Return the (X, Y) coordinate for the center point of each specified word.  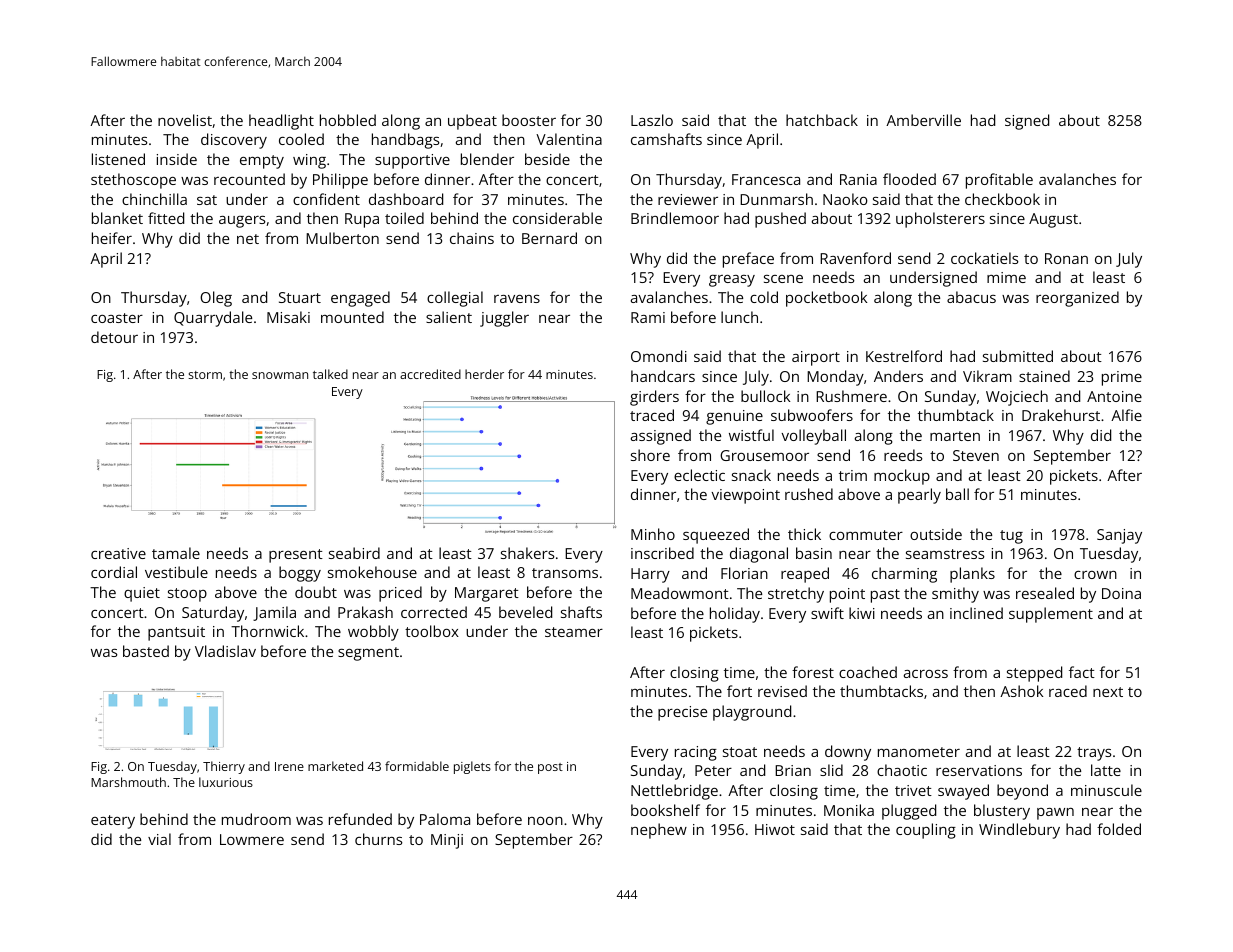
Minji (447, 841)
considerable (557, 218)
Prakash (365, 612)
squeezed (716, 536)
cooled (301, 139)
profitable (999, 181)
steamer (574, 632)
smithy (955, 595)
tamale (176, 553)
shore (650, 455)
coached (868, 672)
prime (1122, 378)
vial (159, 839)
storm (205, 375)
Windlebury (1019, 831)
